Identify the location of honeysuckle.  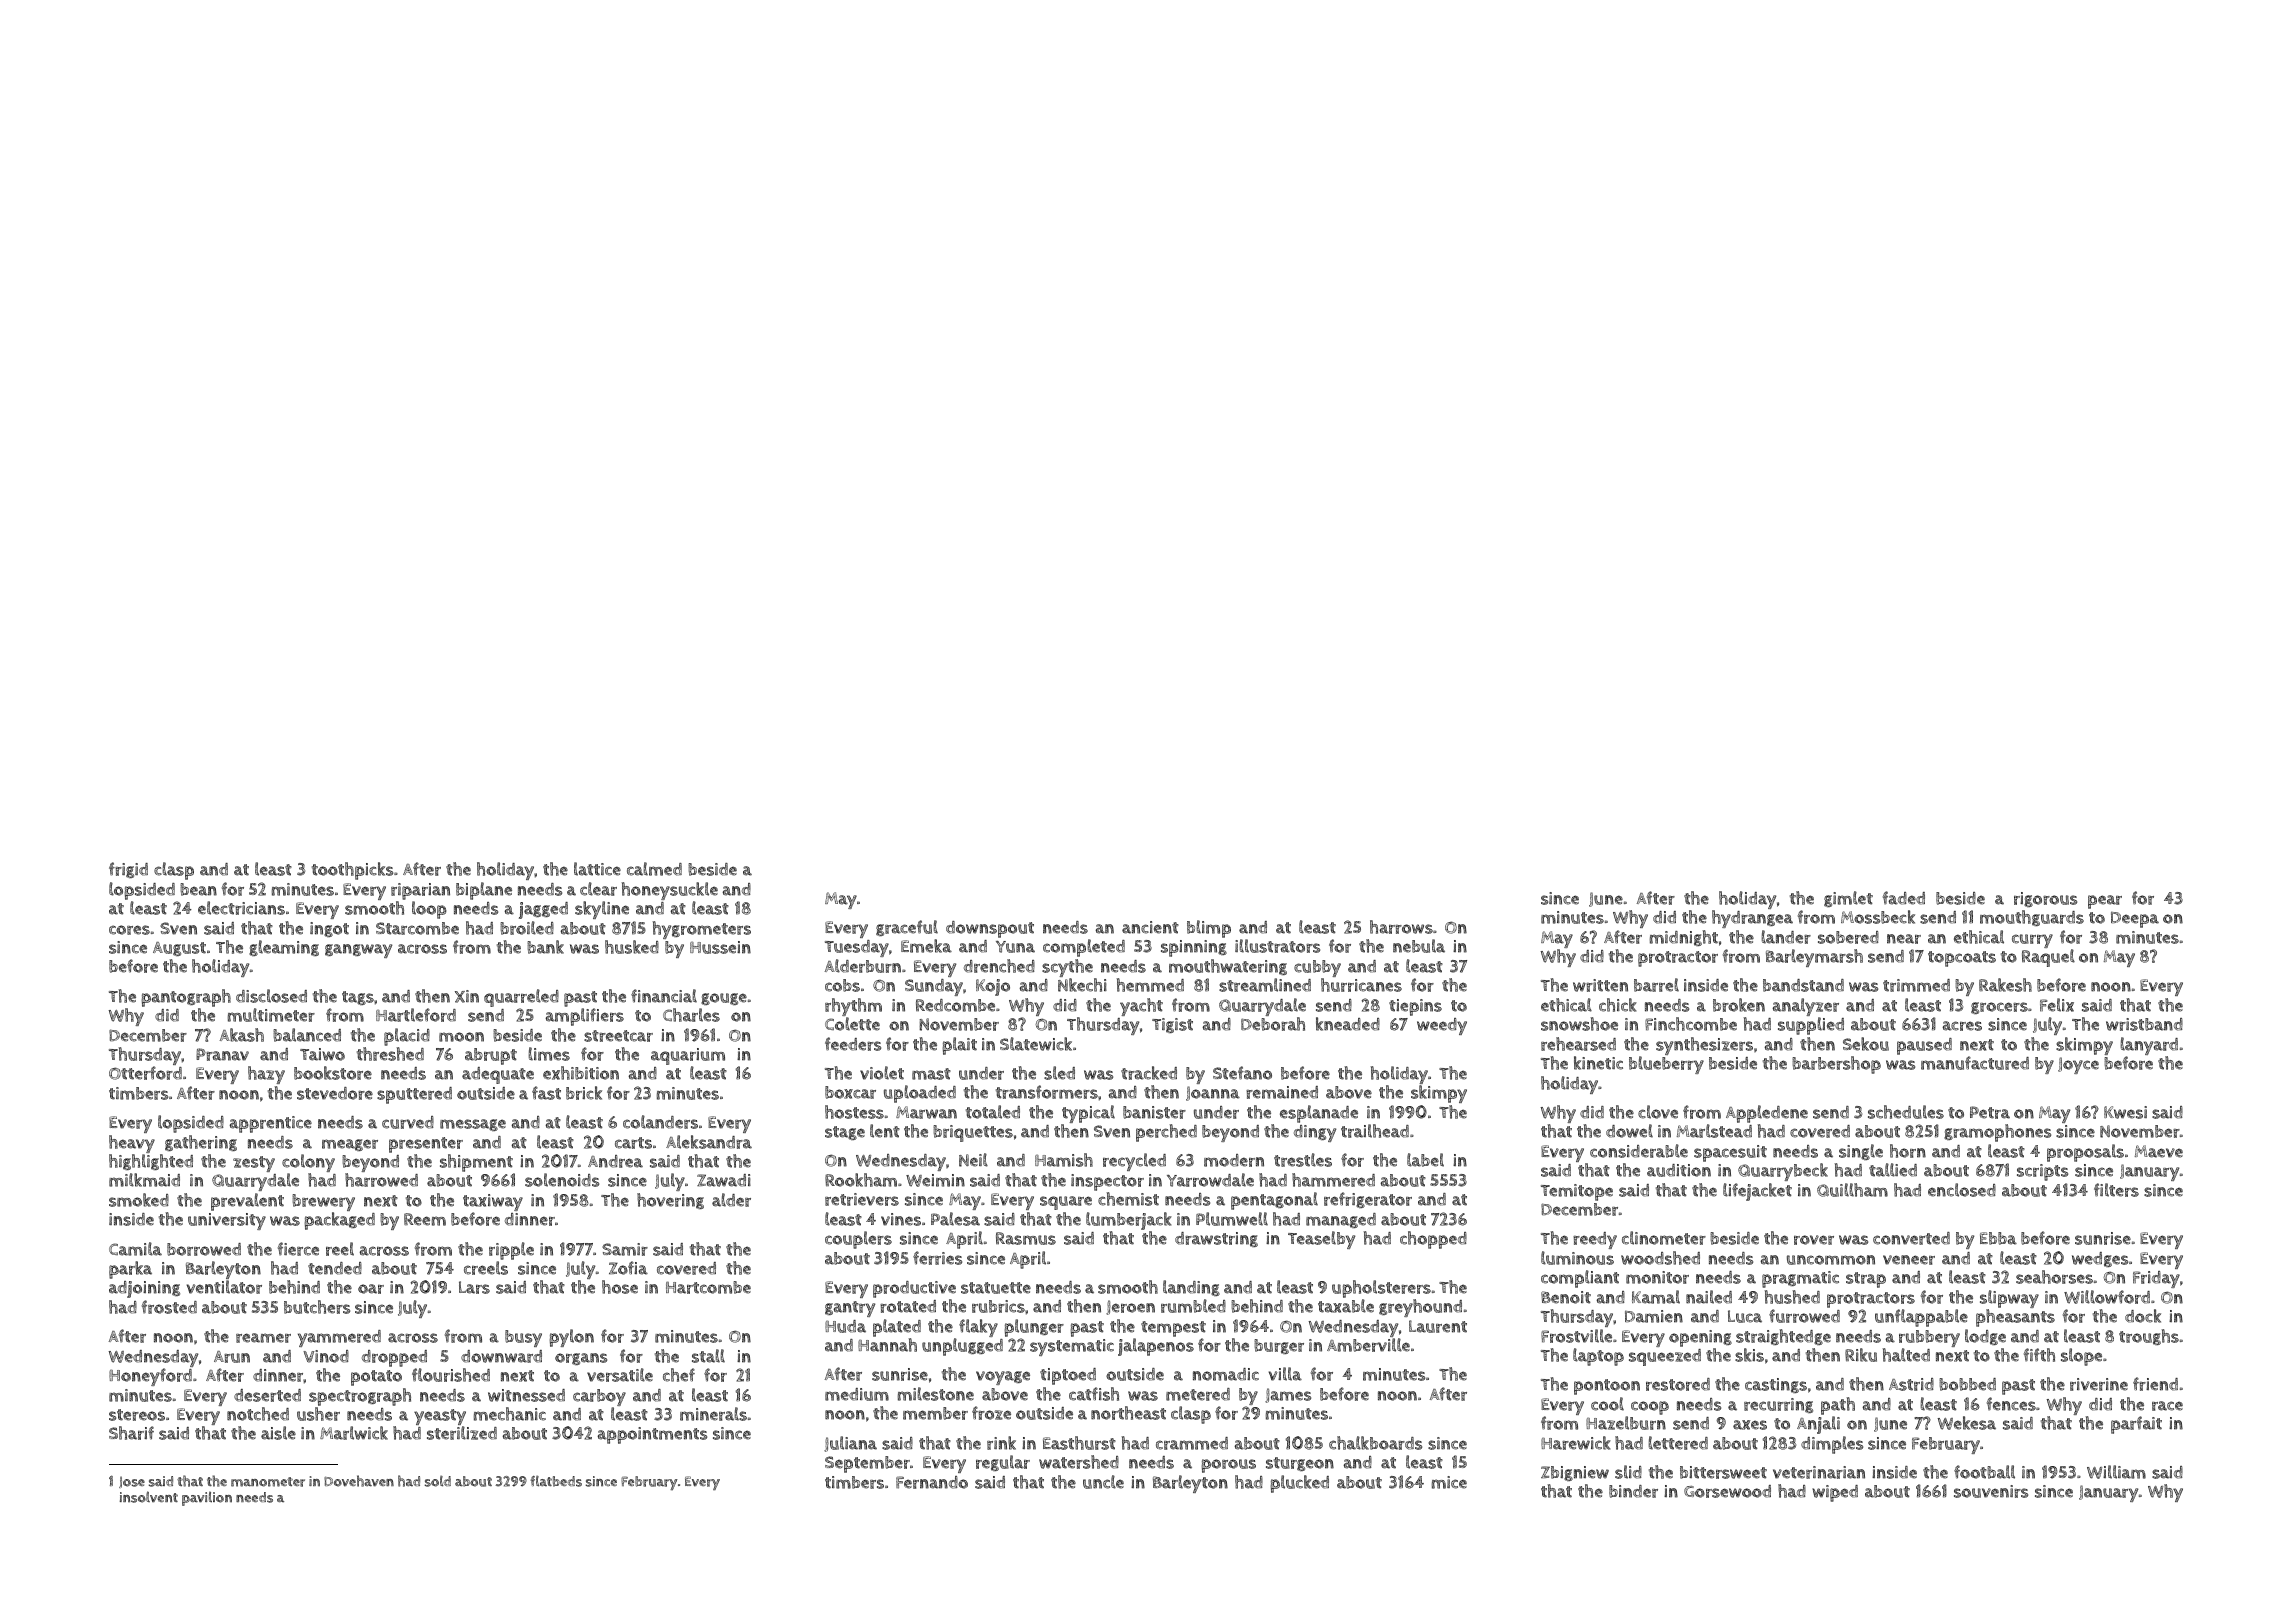
(670, 891).
